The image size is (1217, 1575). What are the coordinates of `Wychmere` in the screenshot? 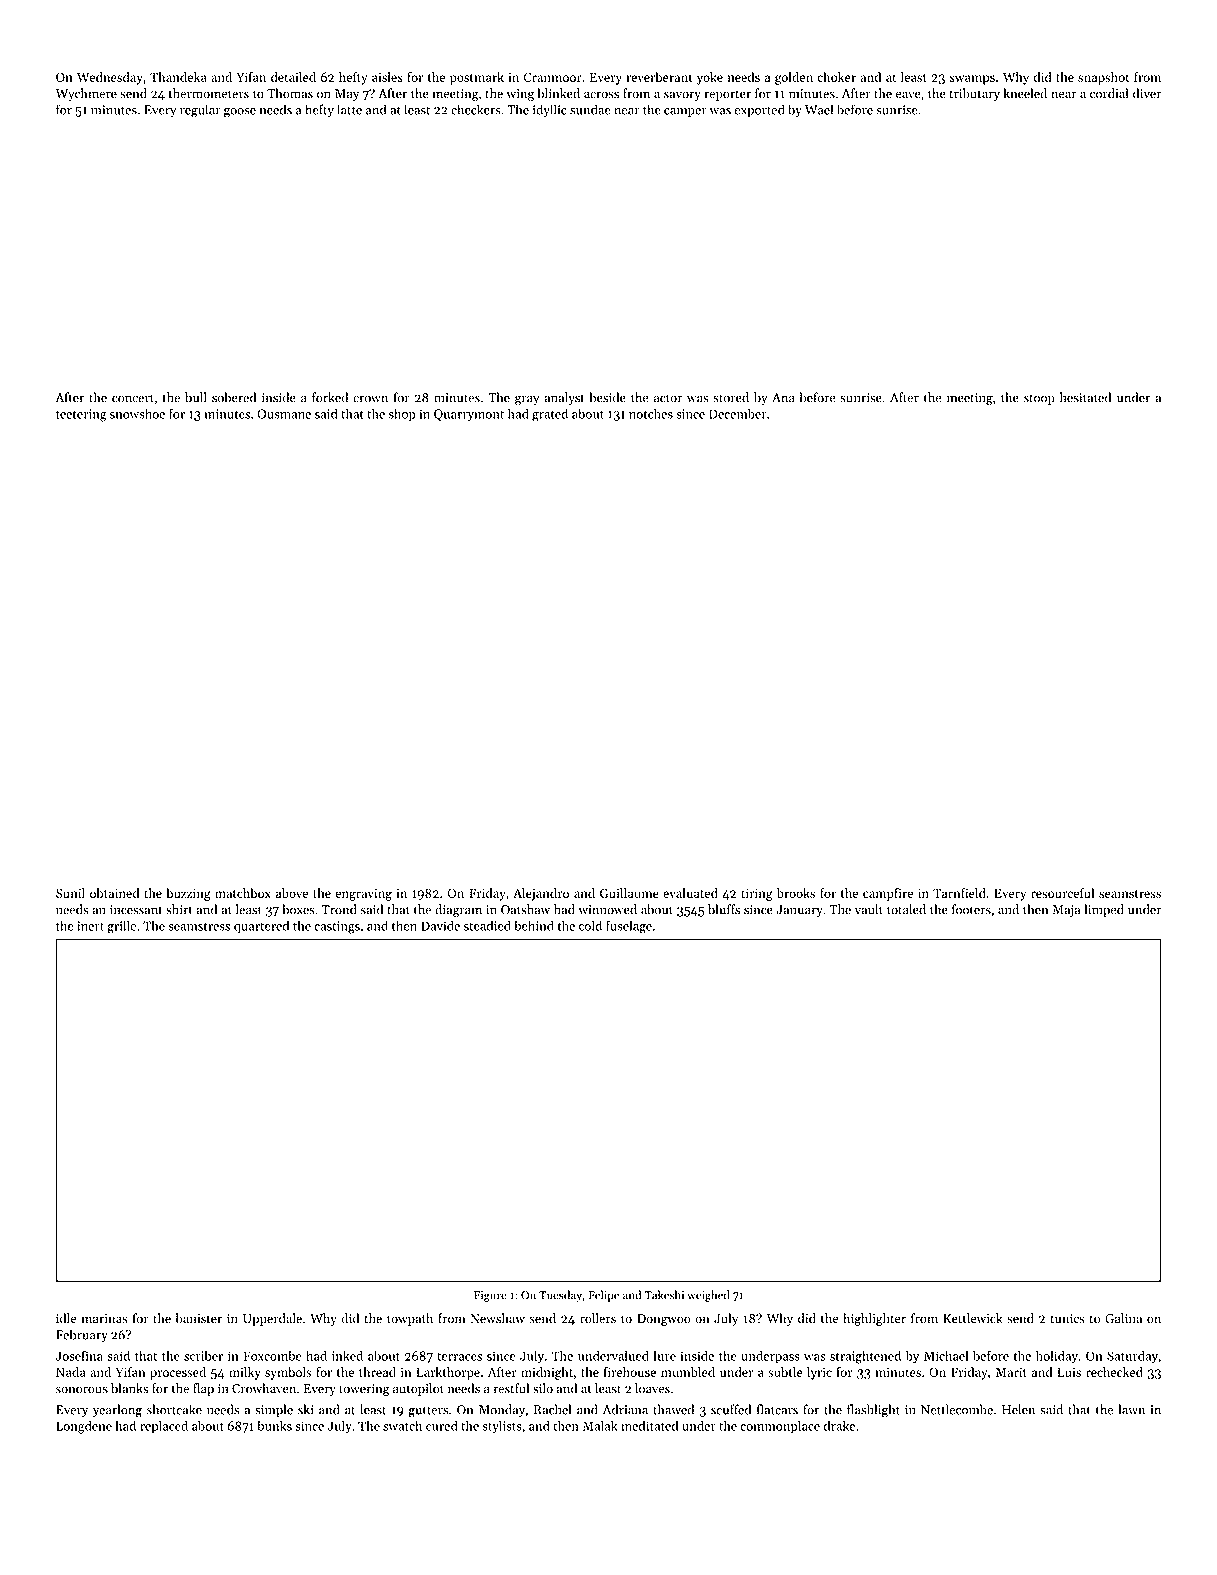 It's located at (86, 94).
